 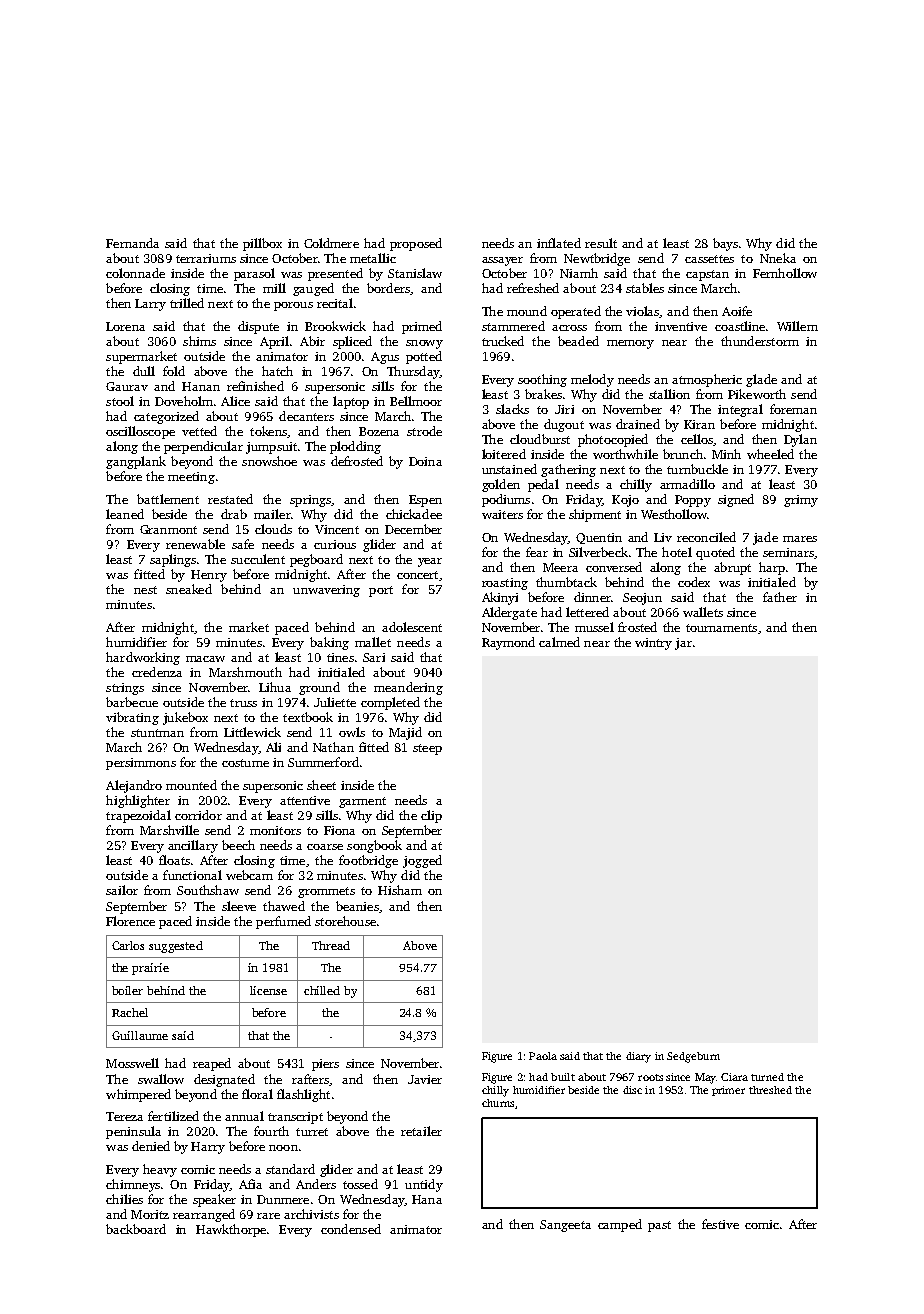 What do you see at coordinates (351, 1229) in the screenshot?
I see `condensed` at bounding box center [351, 1229].
